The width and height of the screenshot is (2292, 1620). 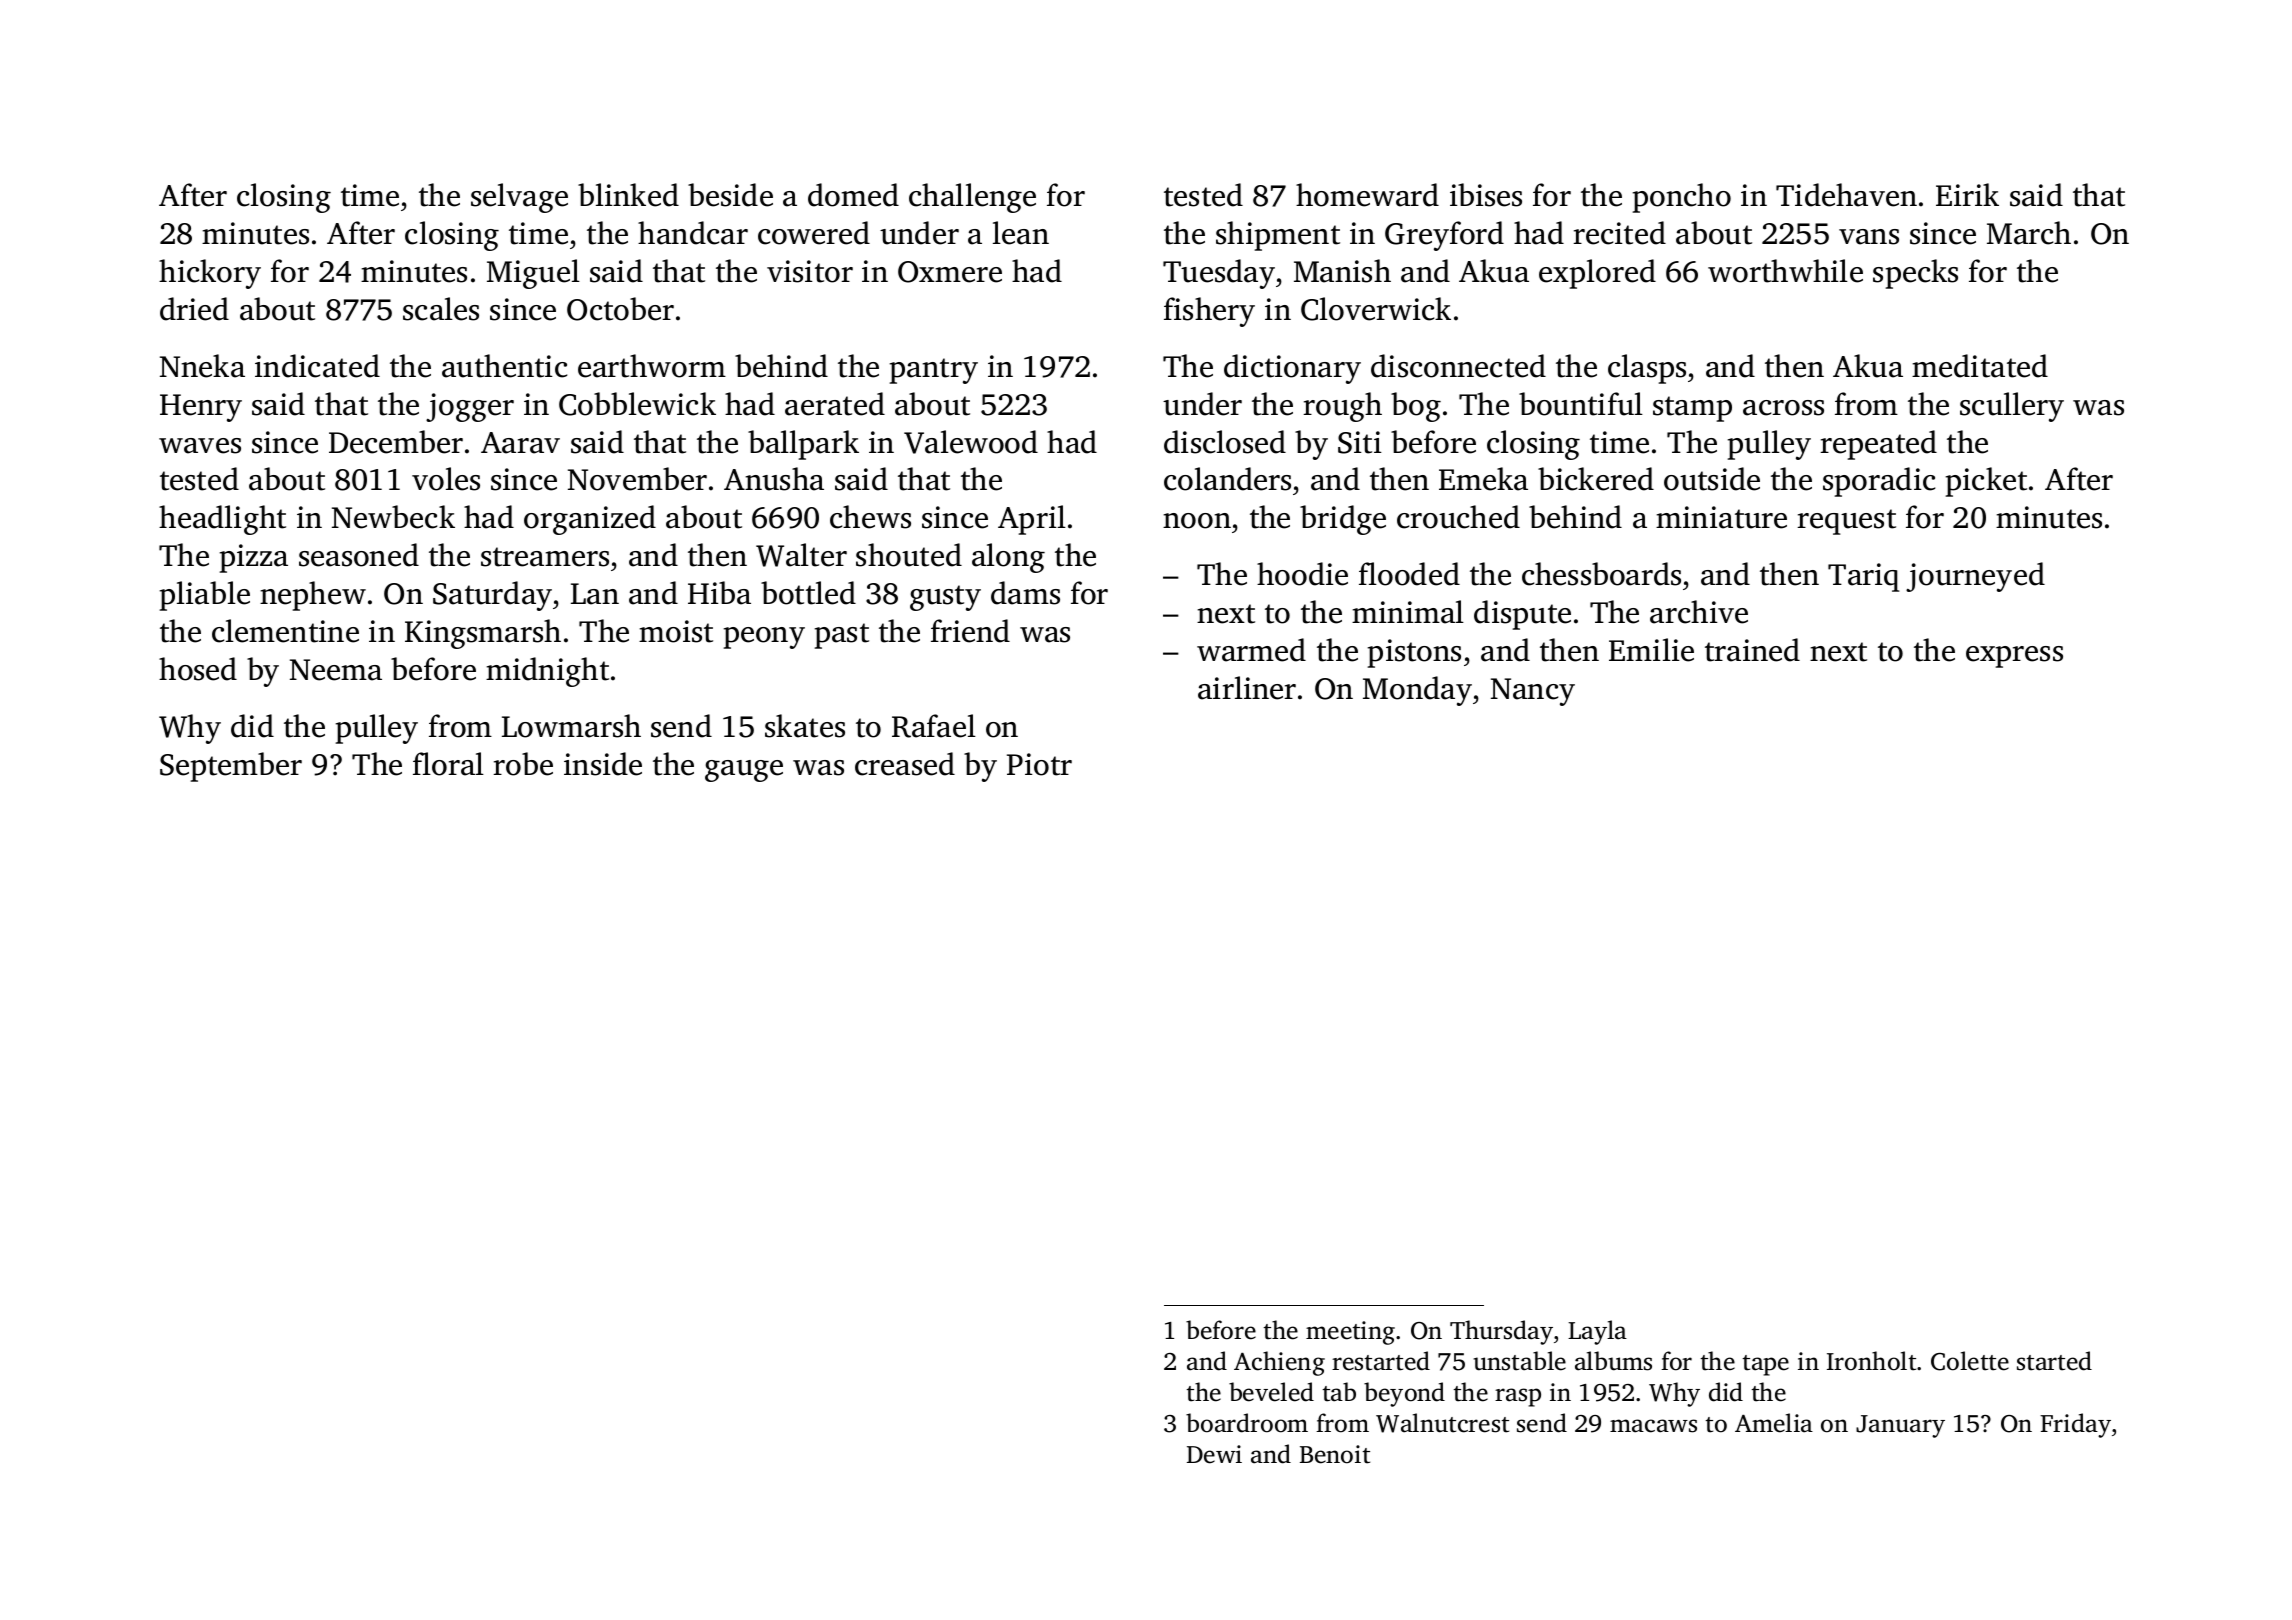 What do you see at coordinates (1279, 1363) in the screenshot?
I see `Achieng` at bounding box center [1279, 1363].
